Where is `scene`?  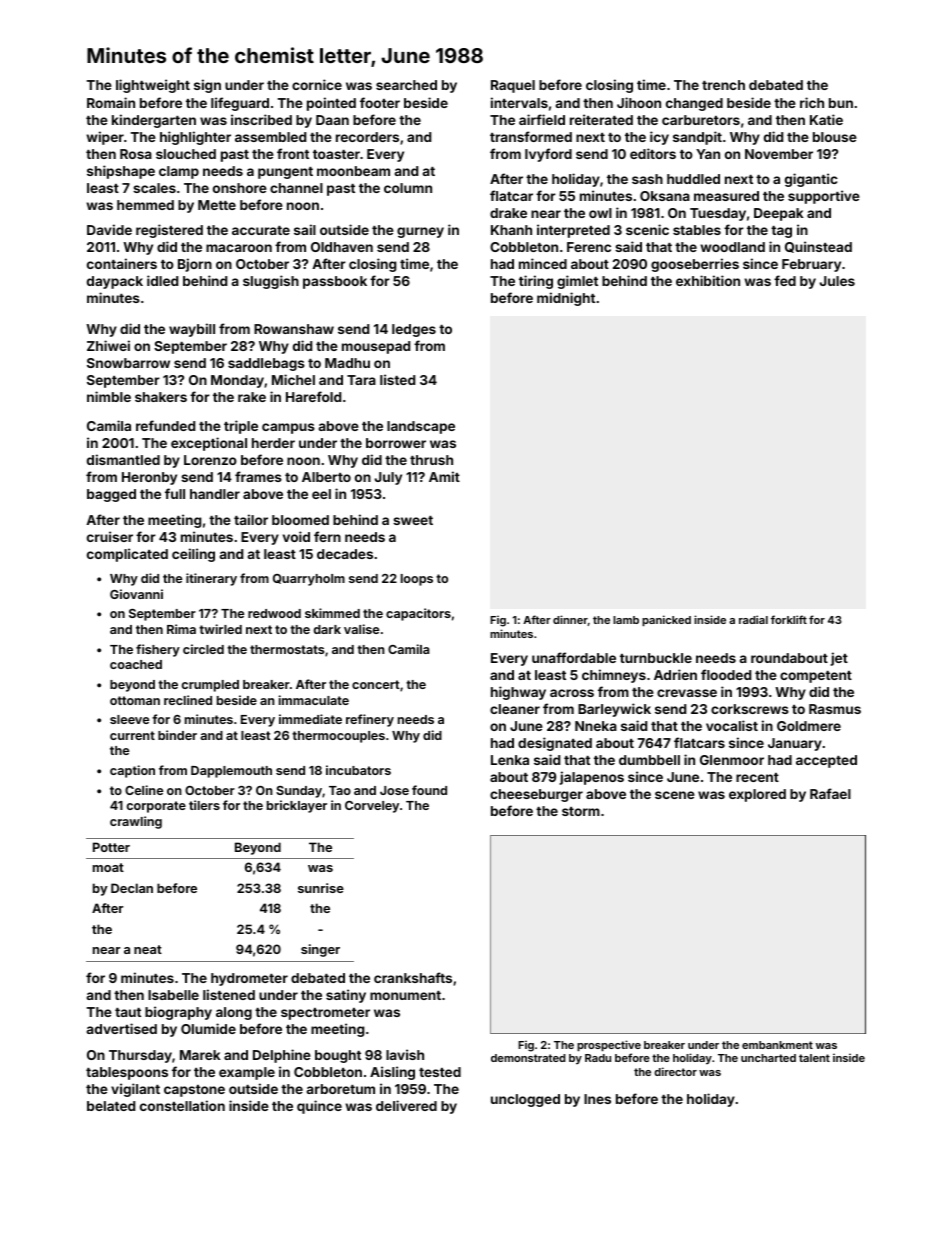
scene is located at coordinates (675, 795).
